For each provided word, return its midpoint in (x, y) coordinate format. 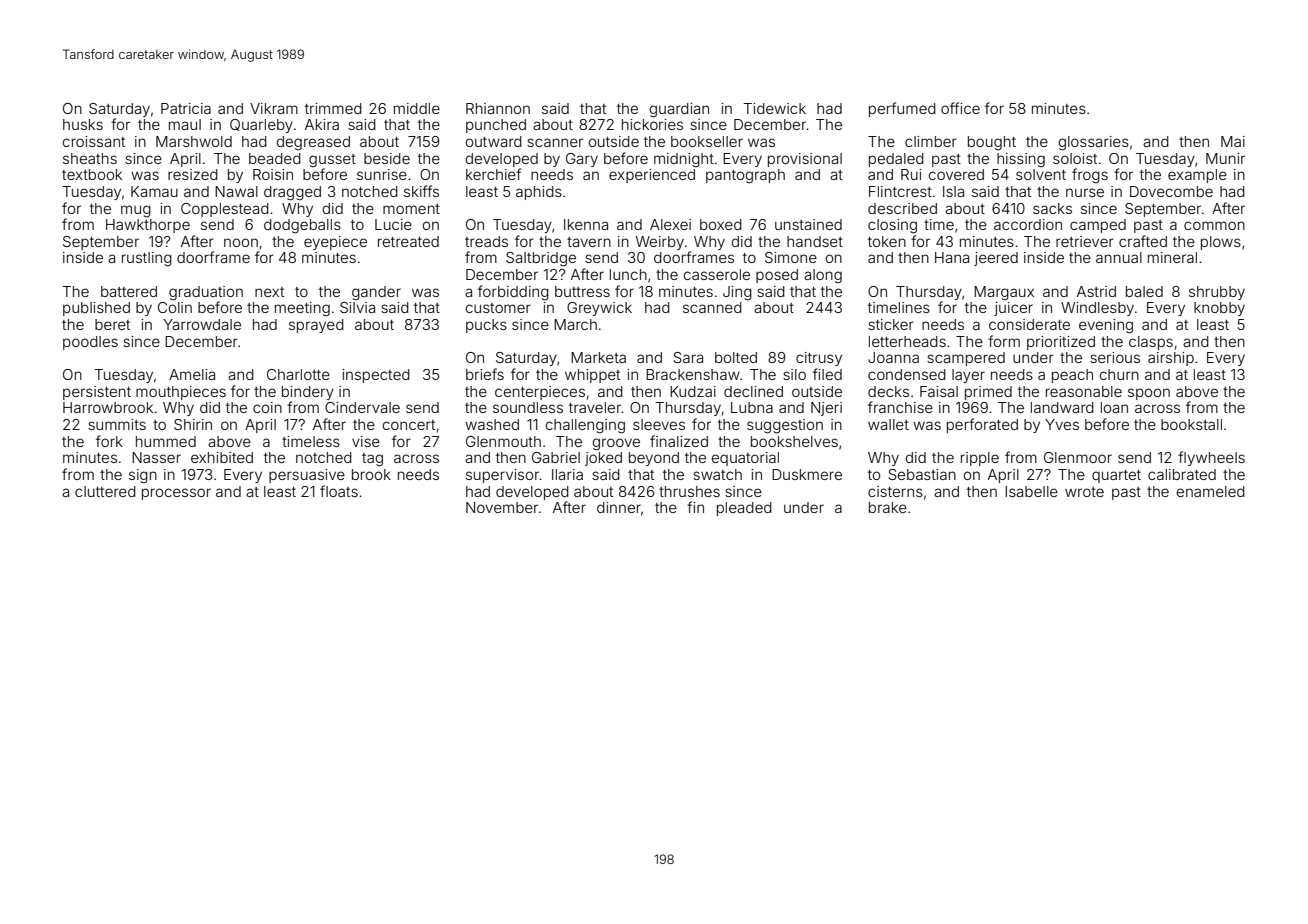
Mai (1233, 141)
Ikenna (586, 224)
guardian (679, 110)
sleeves (659, 424)
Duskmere (807, 474)
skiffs (421, 191)
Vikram (274, 108)
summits (117, 424)
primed (988, 393)
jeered (996, 259)
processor (176, 494)
